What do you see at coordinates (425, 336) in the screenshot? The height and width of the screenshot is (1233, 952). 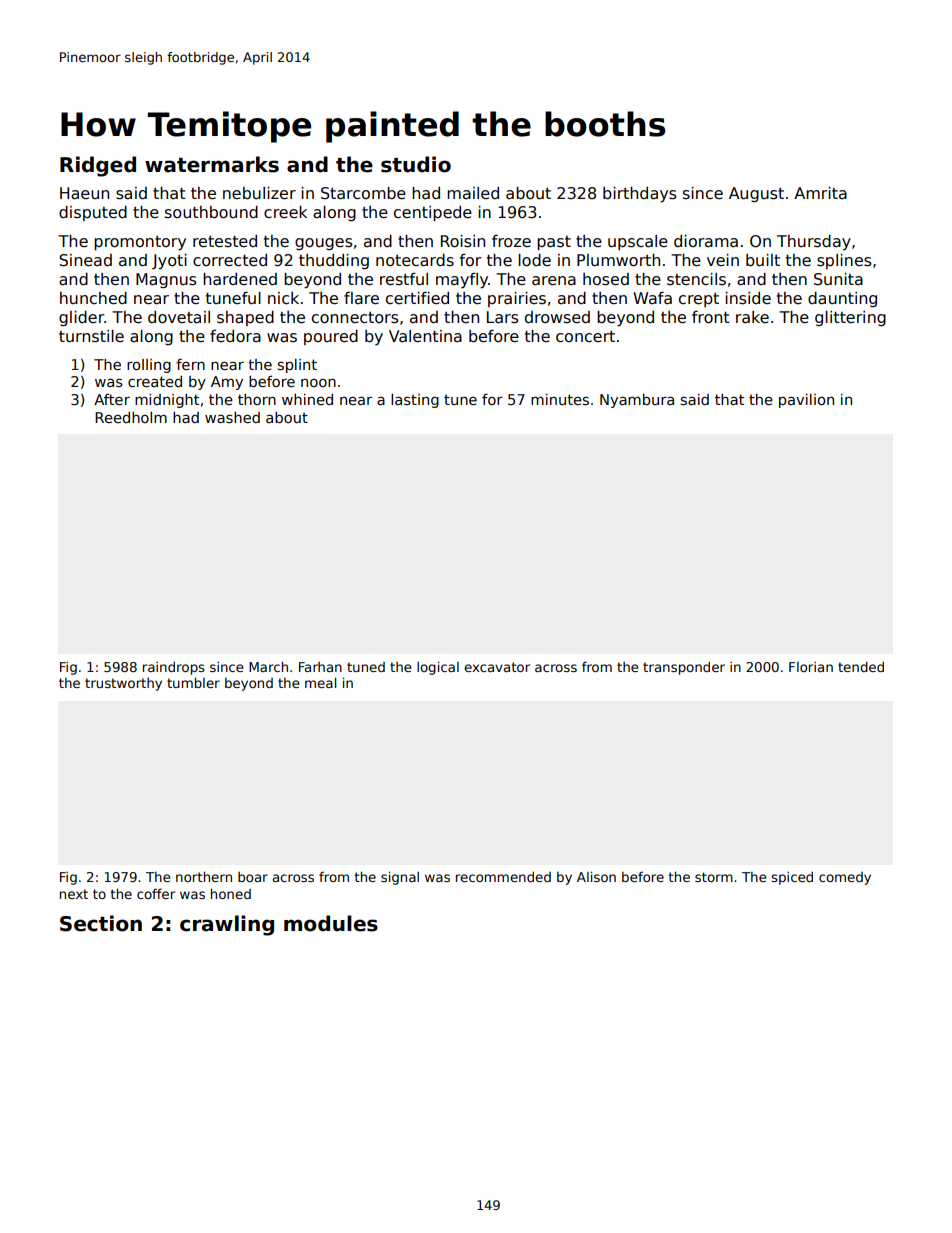 I see `Valentina` at bounding box center [425, 336].
